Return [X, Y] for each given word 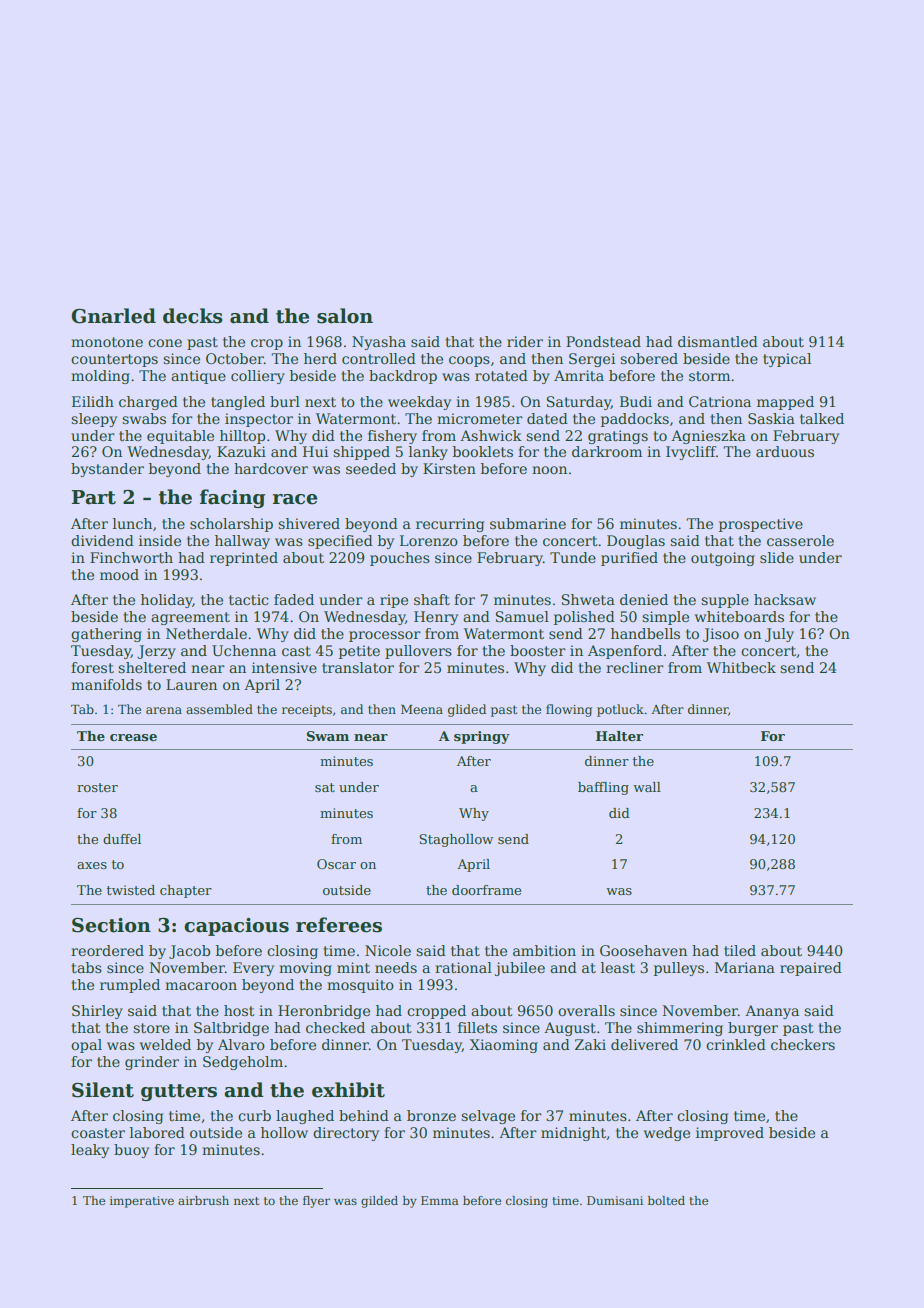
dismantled [718, 341]
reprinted [244, 559]
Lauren [191, 684]
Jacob [189, 952]
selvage [488, 1117]
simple [665, 618]
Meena [422, 709]
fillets [477, 1027]
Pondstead [603, 341]
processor [385, 636]
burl [285, 401]
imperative [142, 1202]
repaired [811, 969]
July [779, 635]
